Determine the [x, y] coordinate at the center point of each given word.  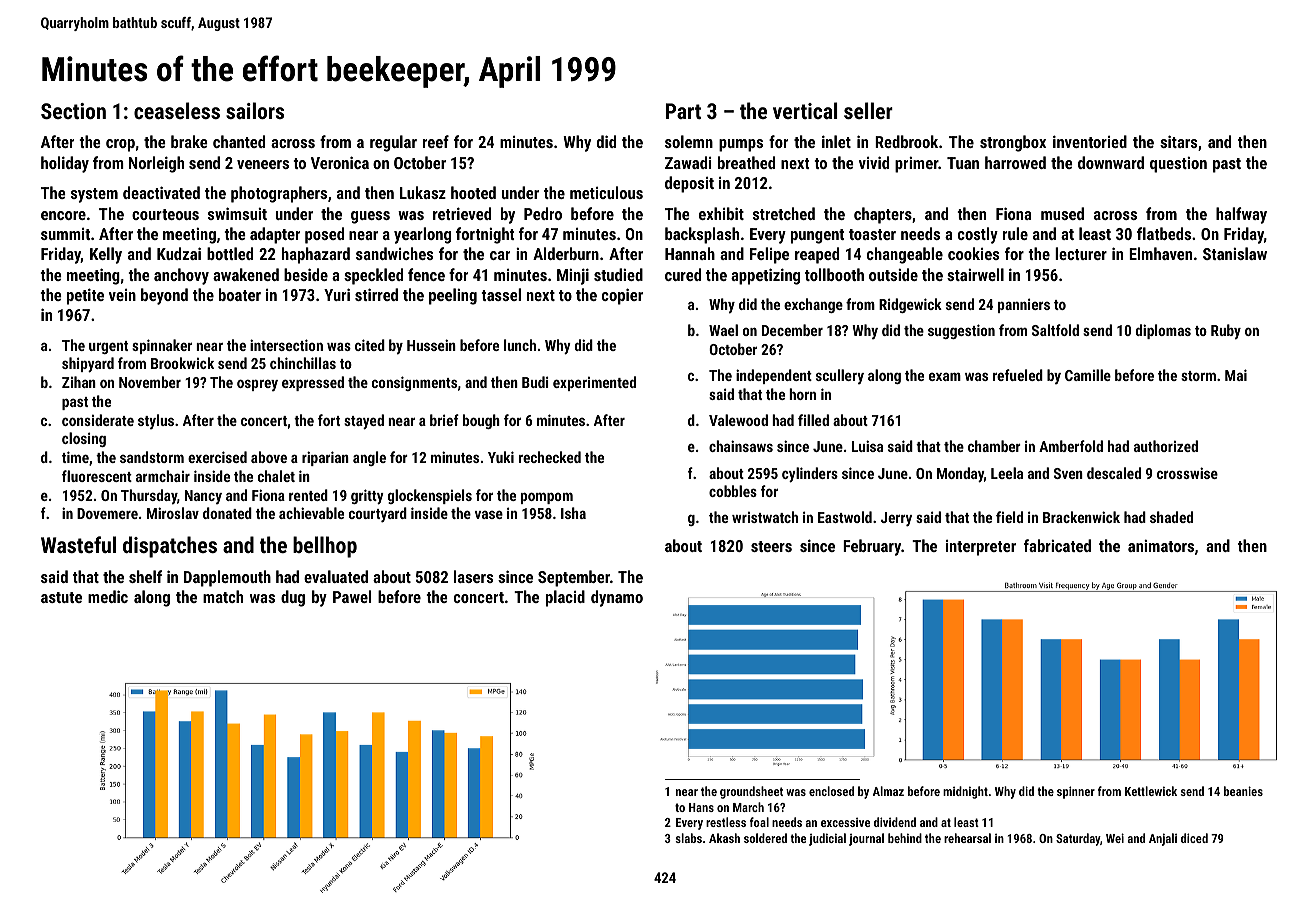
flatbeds [1164, 233]
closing [84, 439]
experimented [594, 383]
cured [683, 274]
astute [61, 597]
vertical [805, 110]
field [1009, 517]
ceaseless [177, 110]
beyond [164, 296]
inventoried [1090, 141]
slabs [688, 838]
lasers [473, 576]
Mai [1236, 375]
